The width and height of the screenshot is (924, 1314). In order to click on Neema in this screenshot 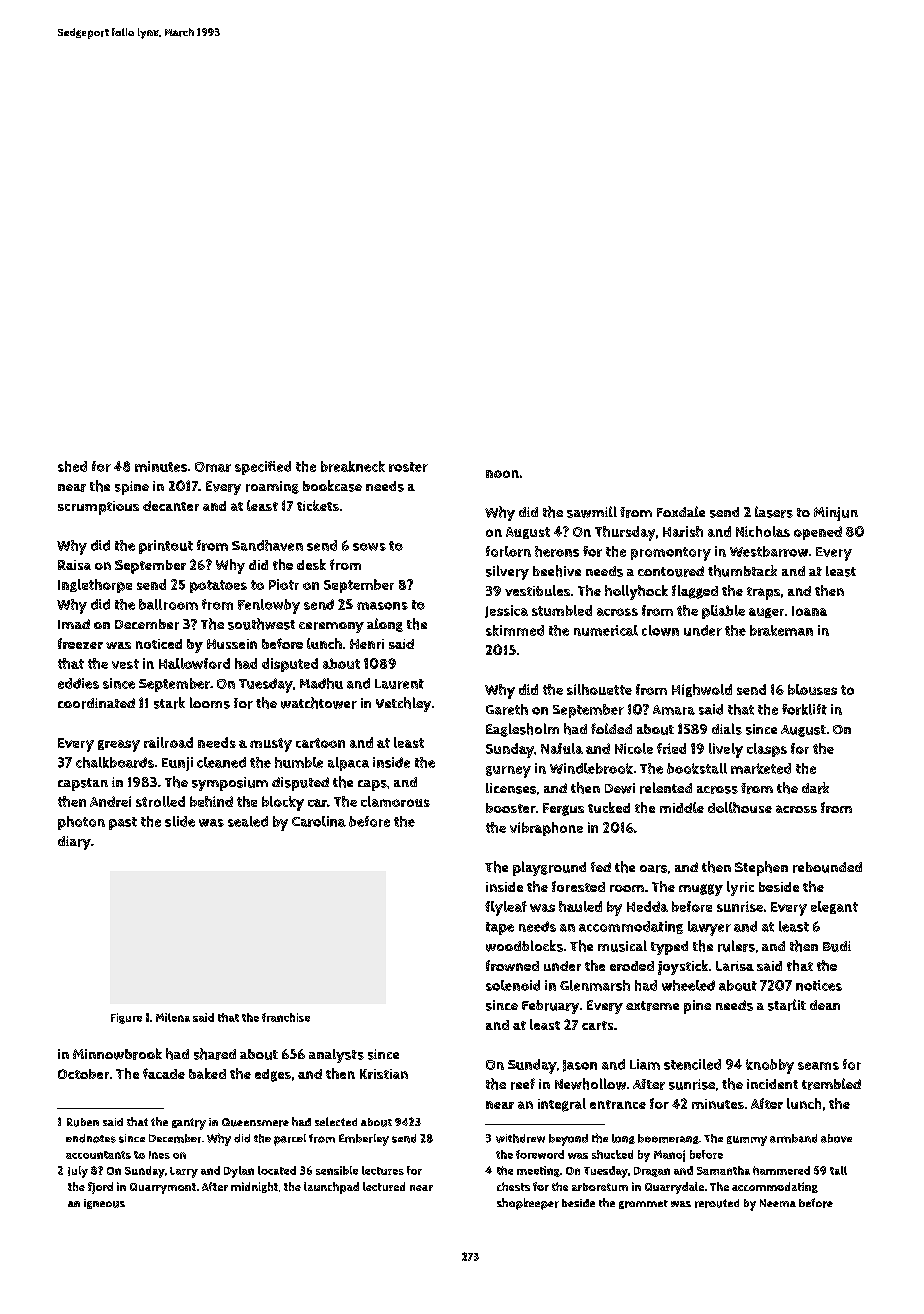, I will do `click(778, 1203)`.
